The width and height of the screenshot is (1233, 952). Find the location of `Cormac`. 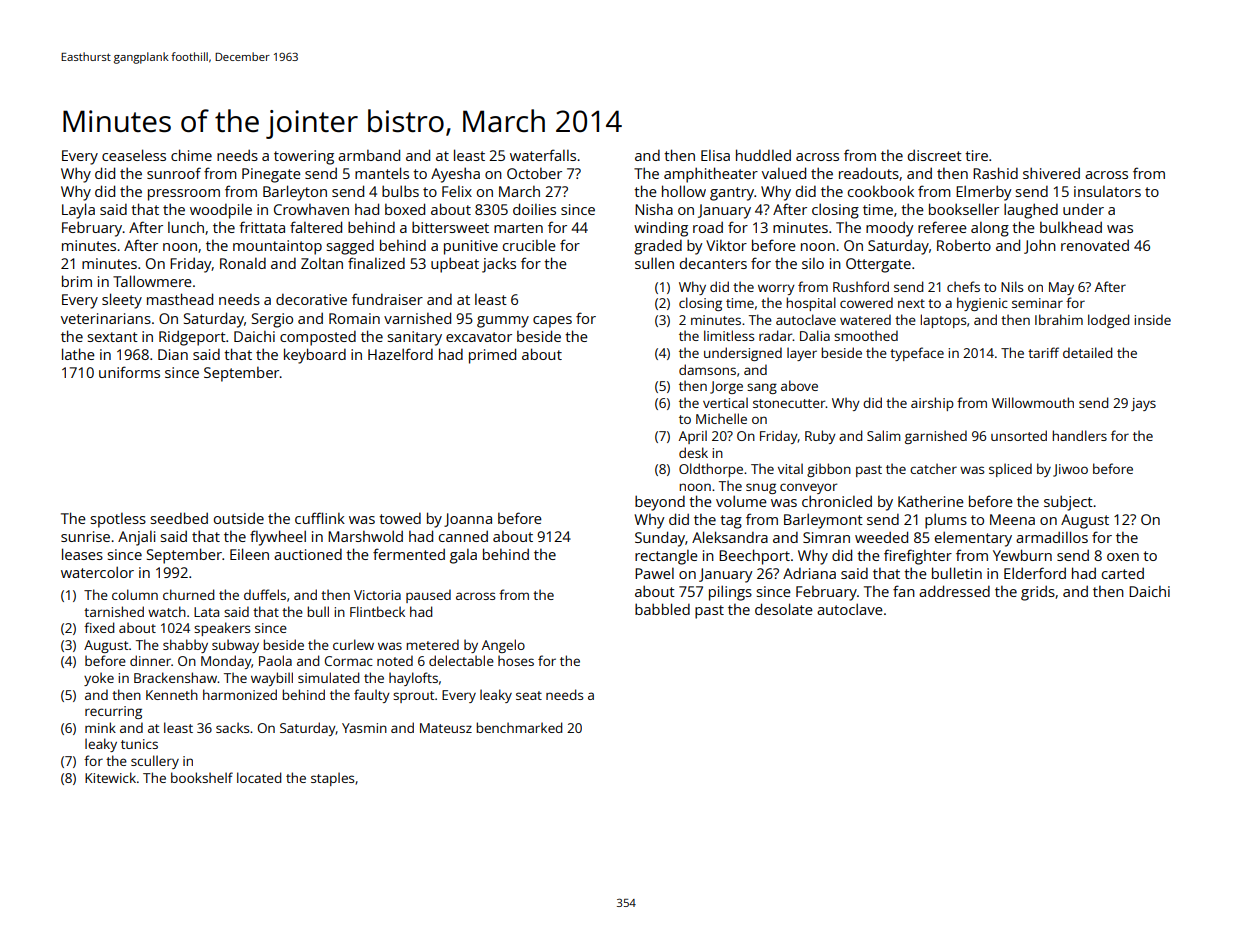

Cormac is located at coordinates (349, 661).
